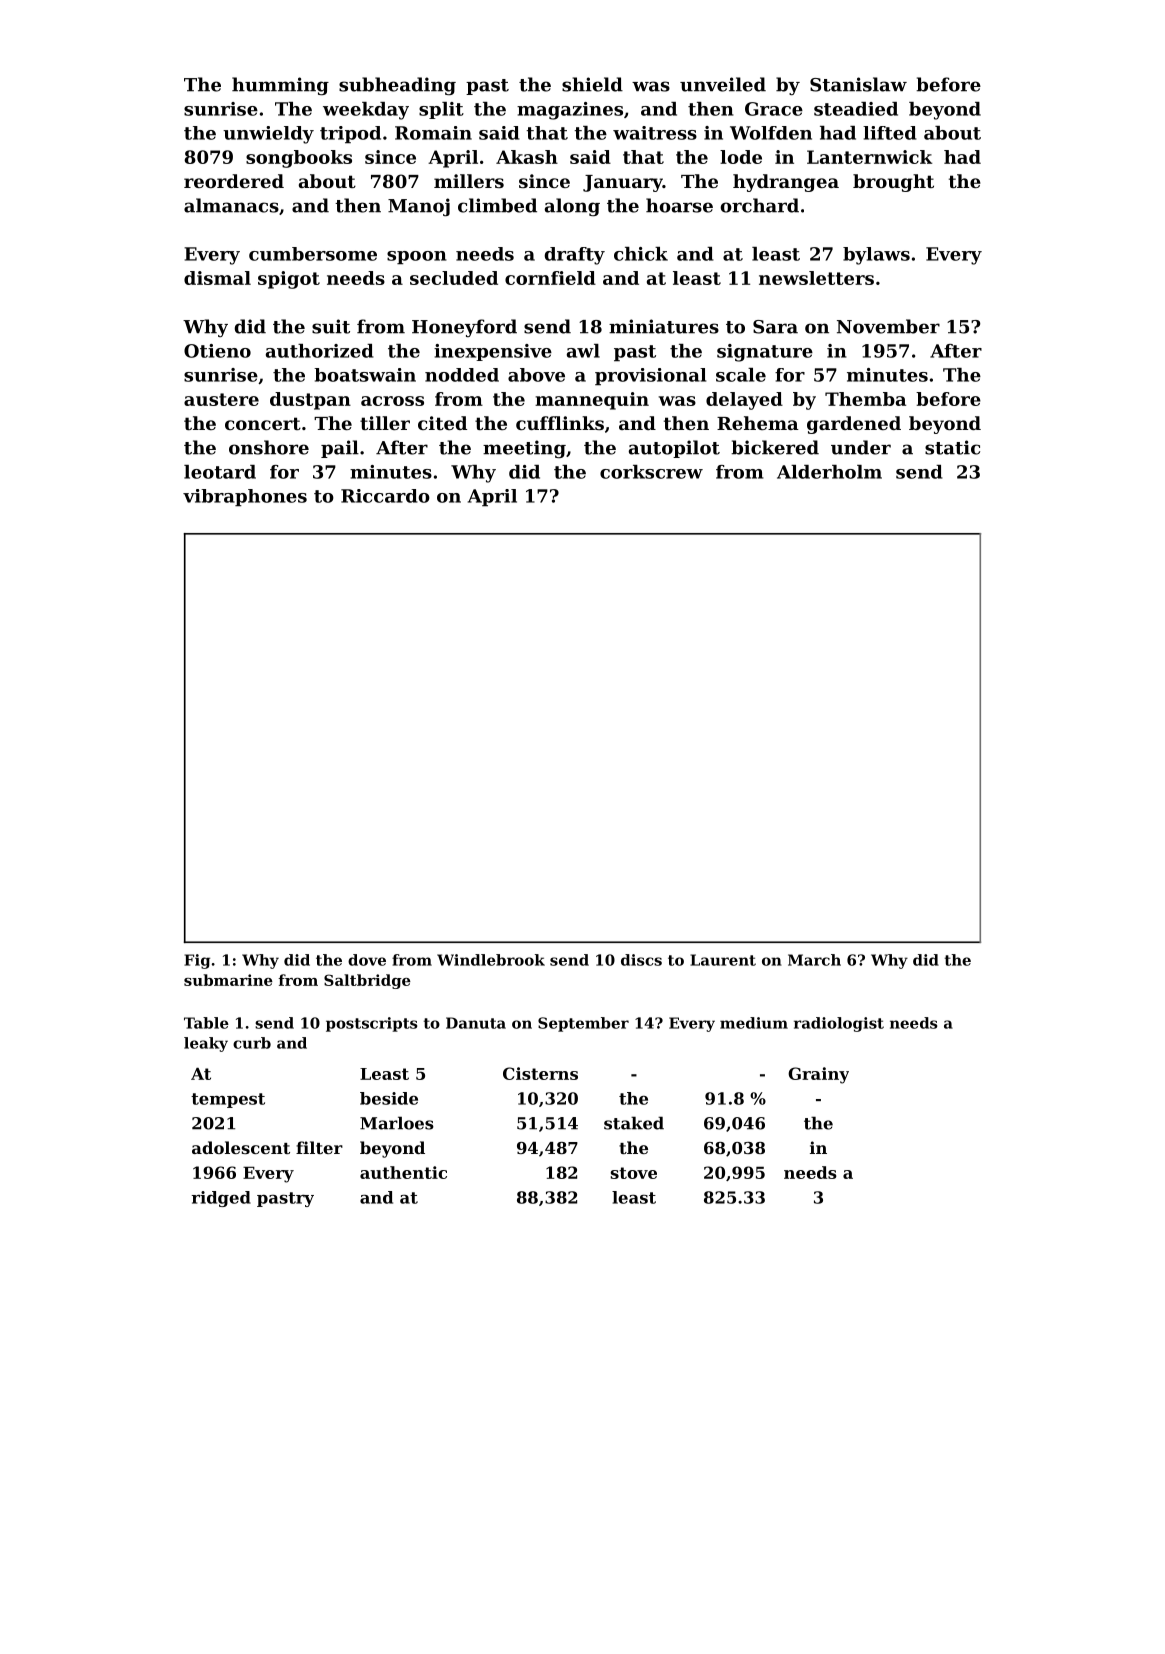 The width and height of the document is (1165, 1654). I want to click on corkscrew, so click(651, 472).
